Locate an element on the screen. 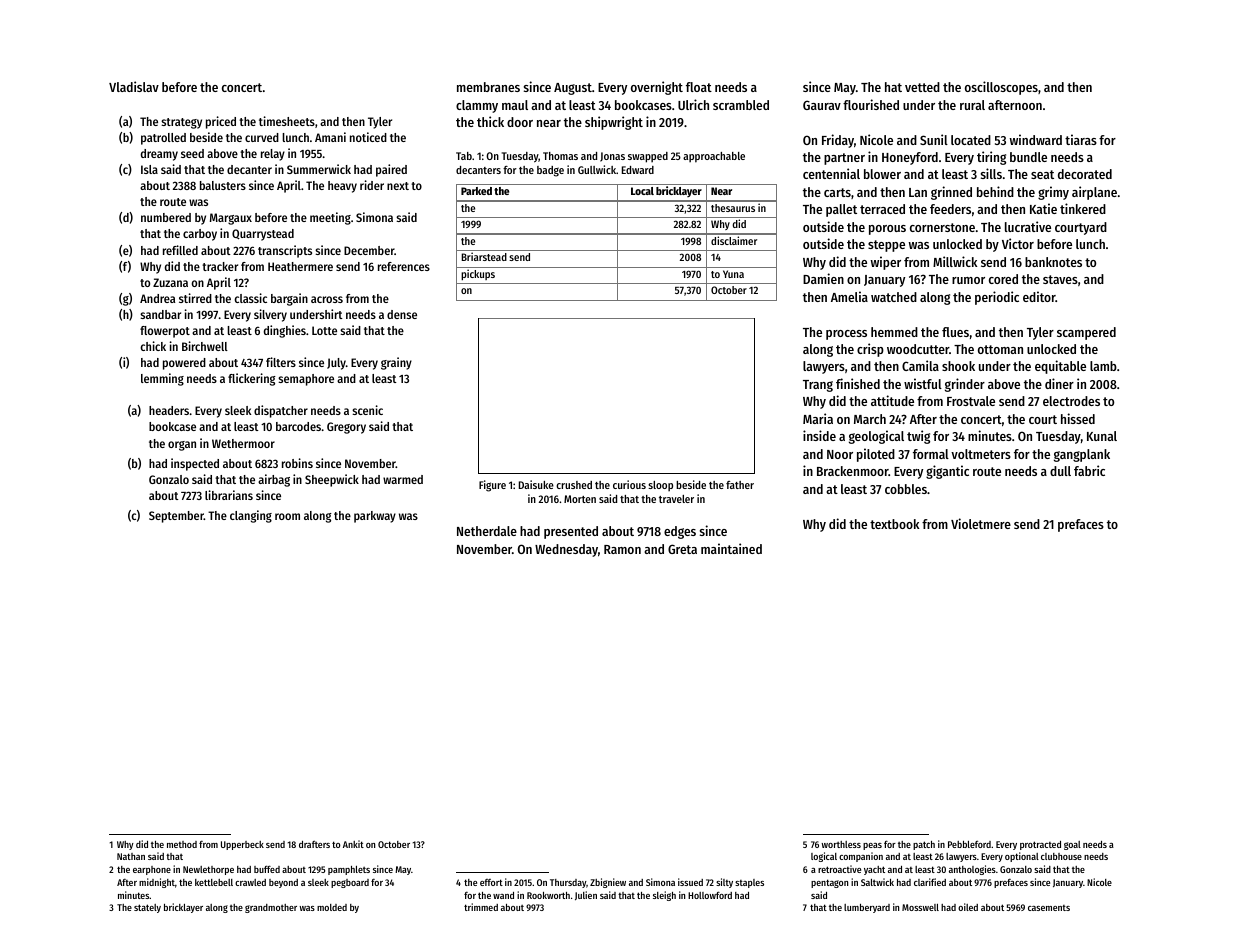 The width and height of the screenshot is (1233, 952). float is located at coordinates (699, 87).
